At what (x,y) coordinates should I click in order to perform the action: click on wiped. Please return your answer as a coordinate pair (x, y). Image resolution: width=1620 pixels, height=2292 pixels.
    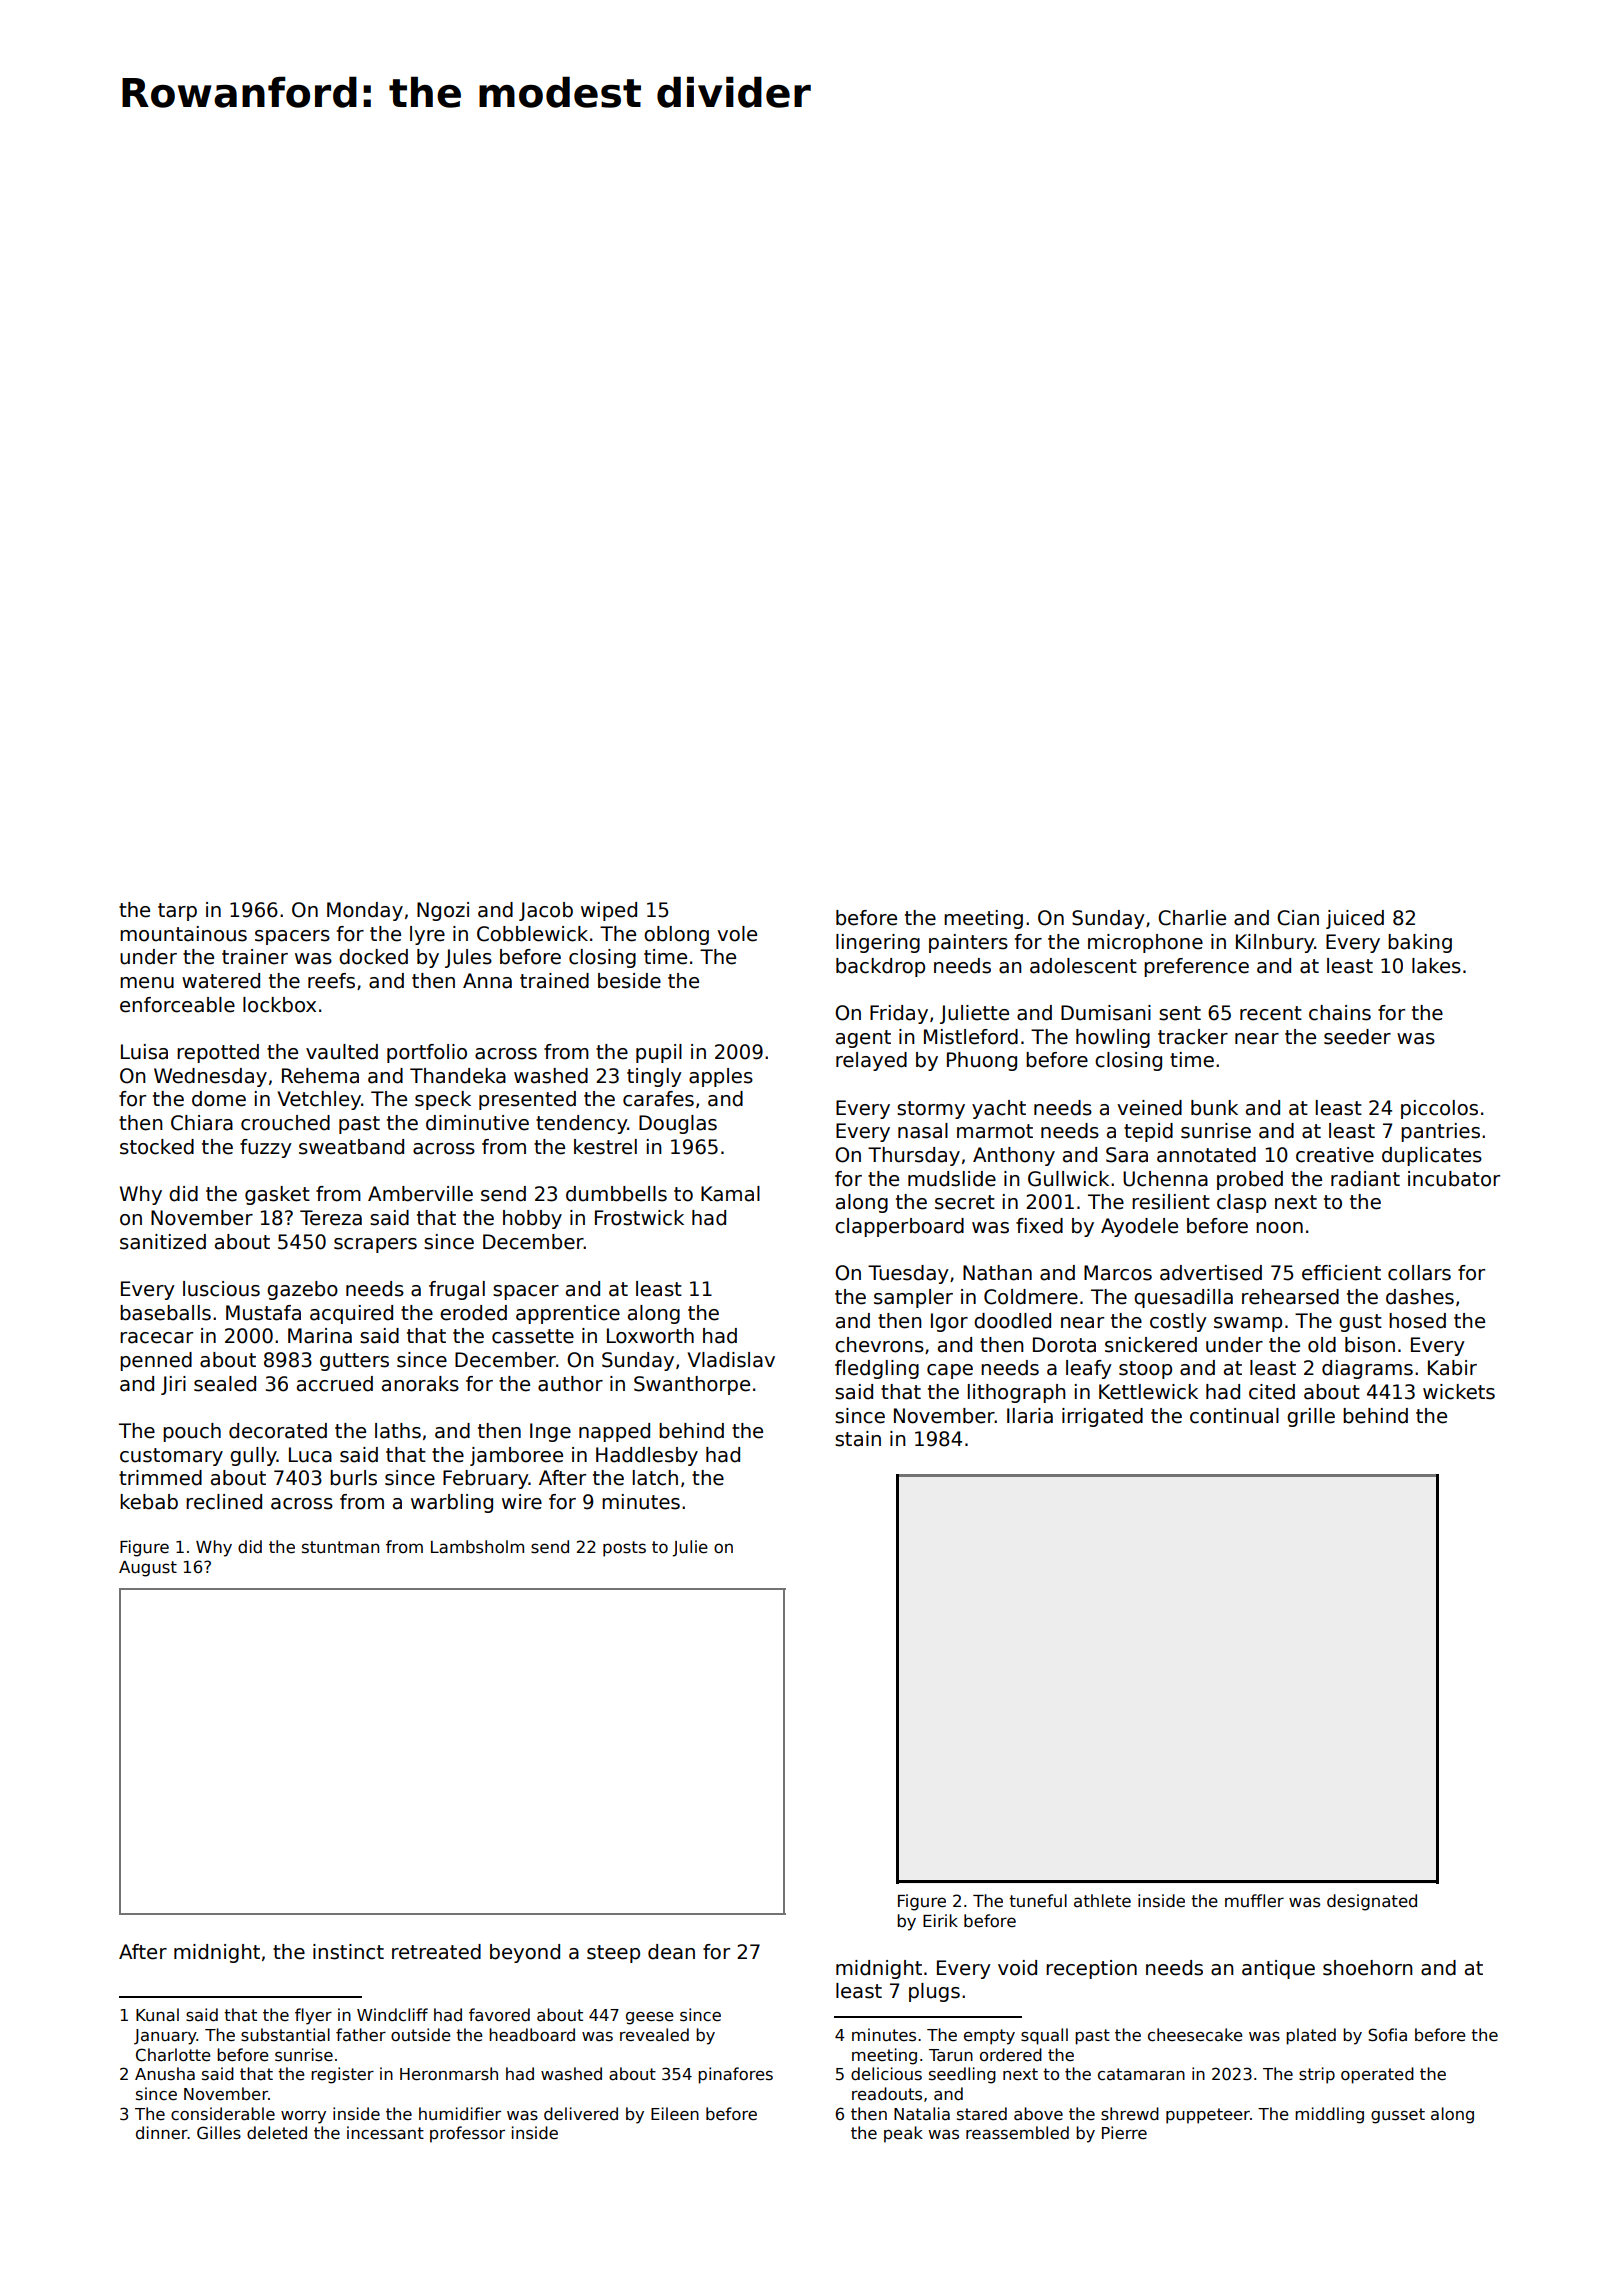
    Looking at the image, I should click on (609, 911).
